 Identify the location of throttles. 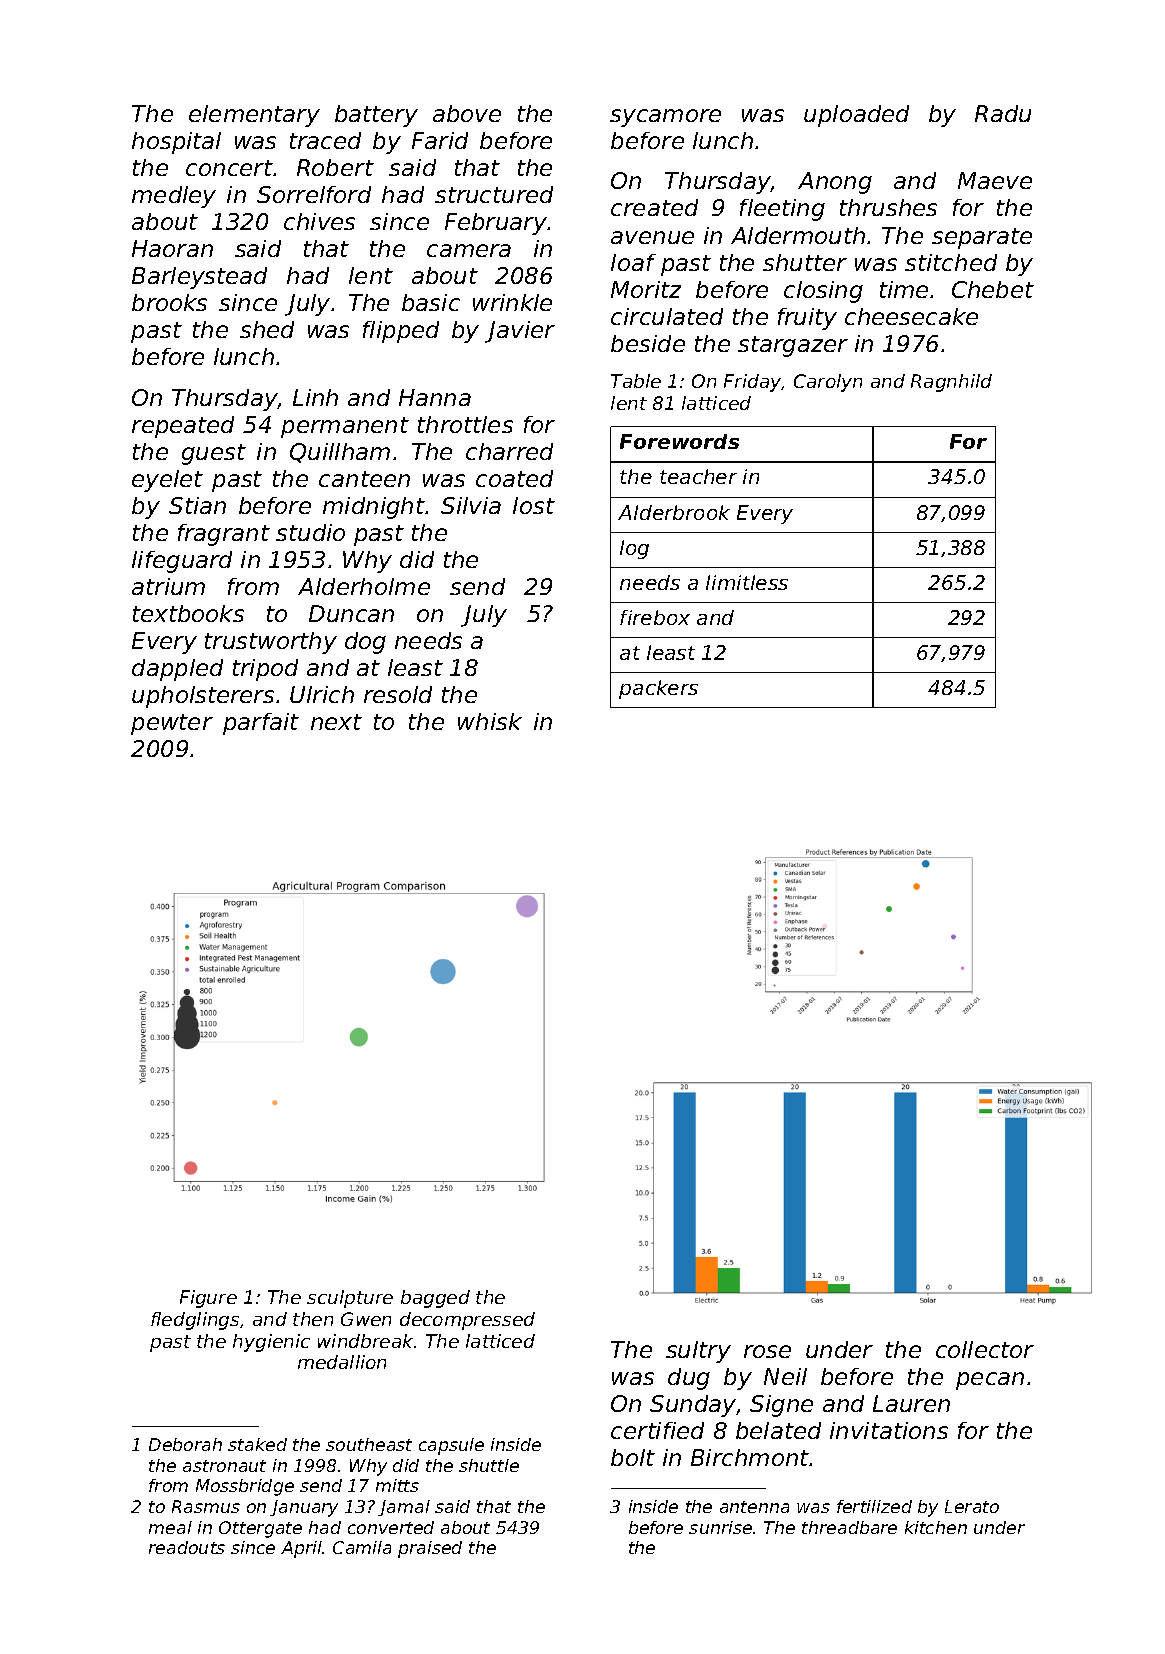
(465, 424).
